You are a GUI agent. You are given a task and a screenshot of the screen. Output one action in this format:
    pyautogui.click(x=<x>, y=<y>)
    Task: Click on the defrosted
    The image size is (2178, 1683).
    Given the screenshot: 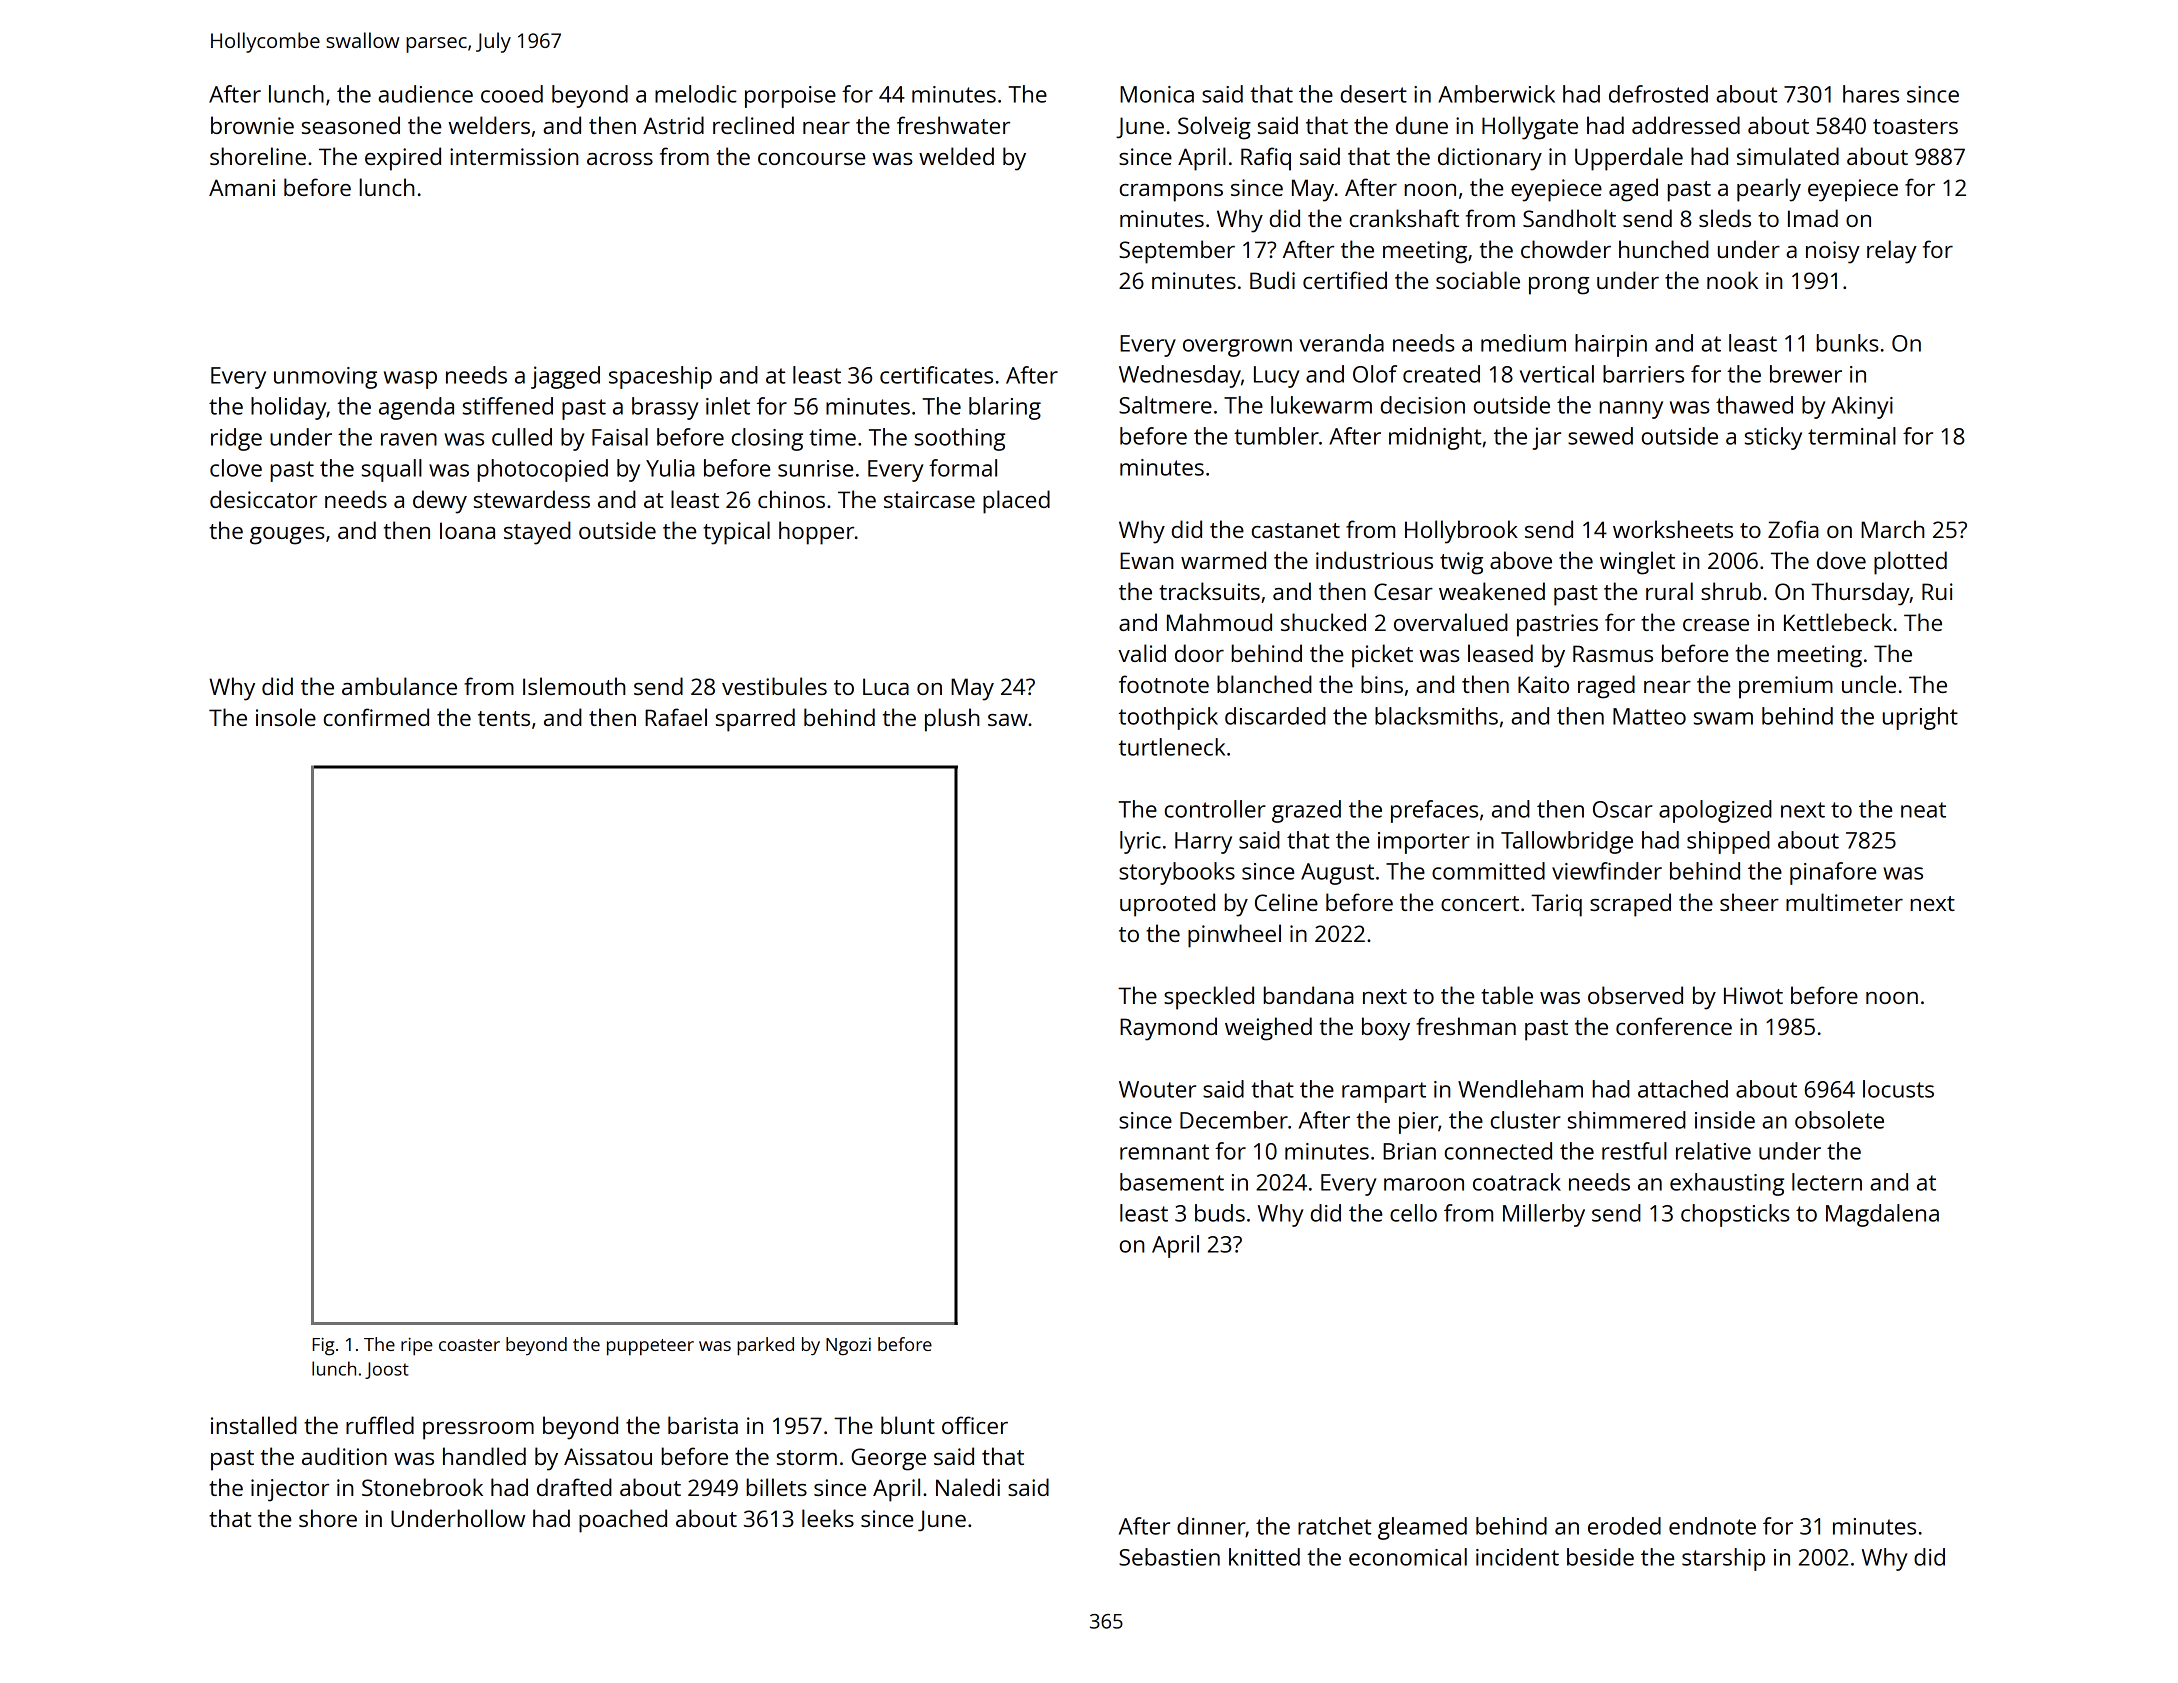 What is the action you would take?
    pyautogui.click(x=1658, y=94)
